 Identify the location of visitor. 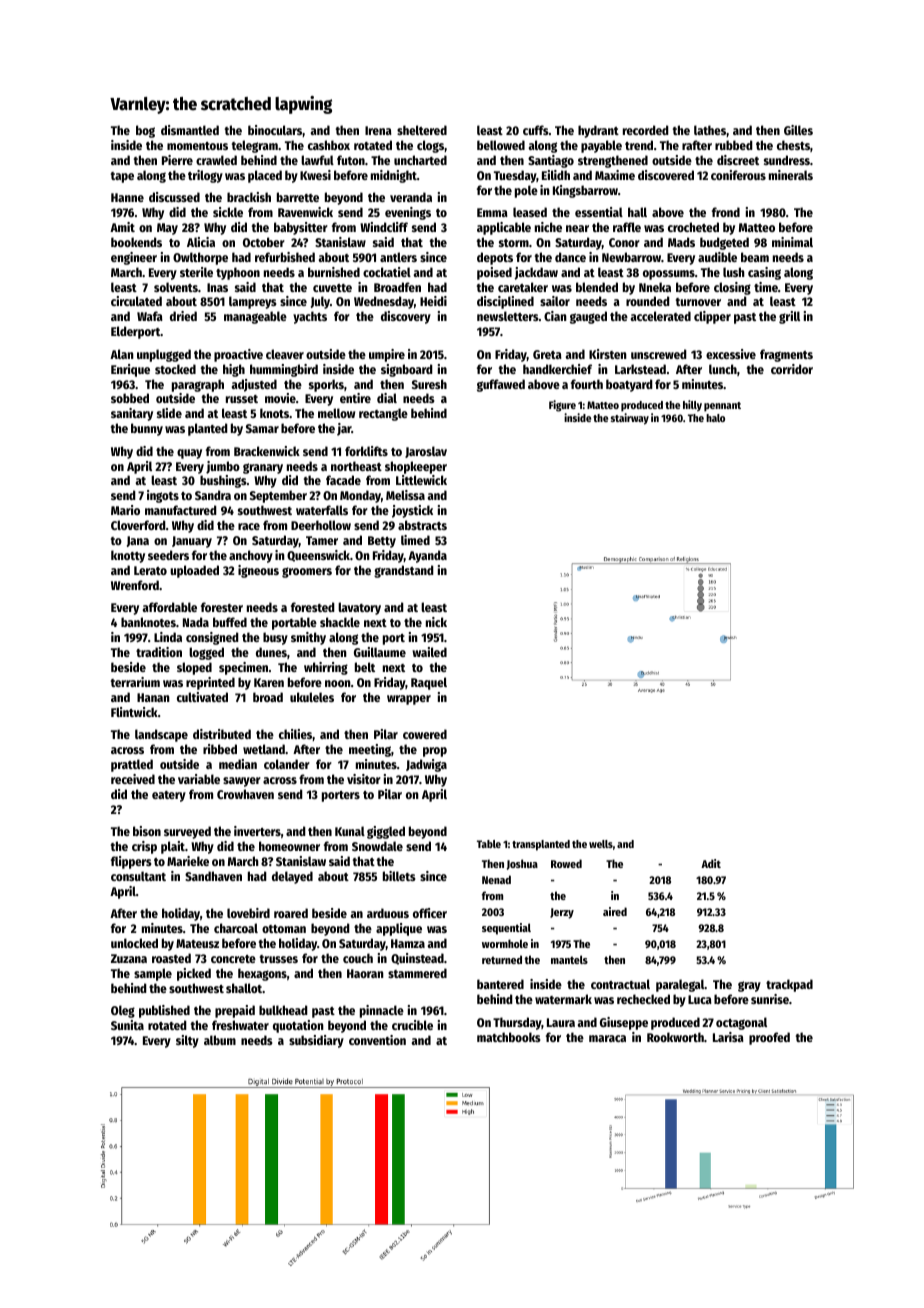
(364, 779).
